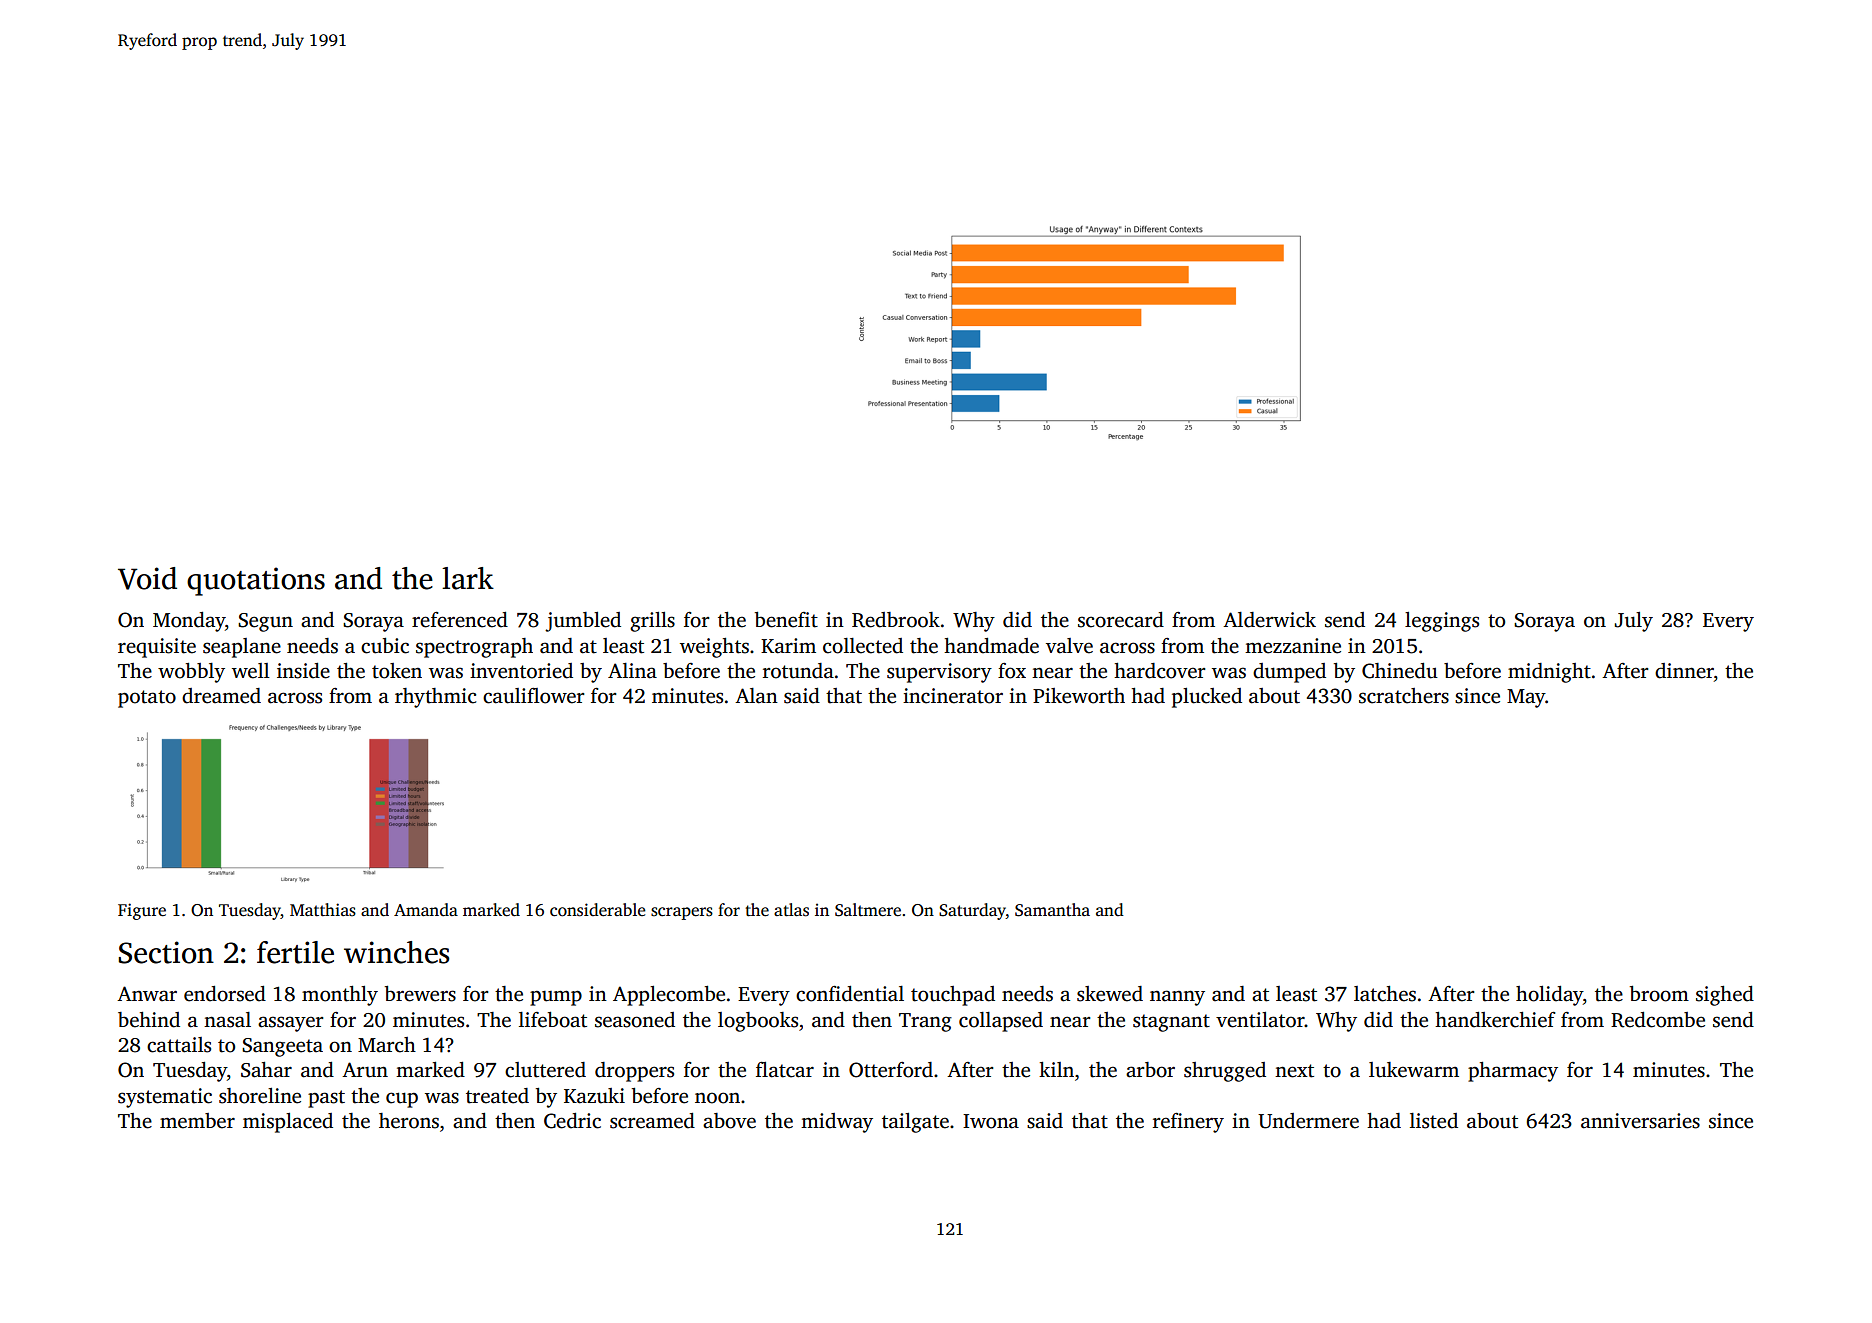 The width and height of the image is (1872, 1323). I want to click on leggings, so click(1442, 622).
